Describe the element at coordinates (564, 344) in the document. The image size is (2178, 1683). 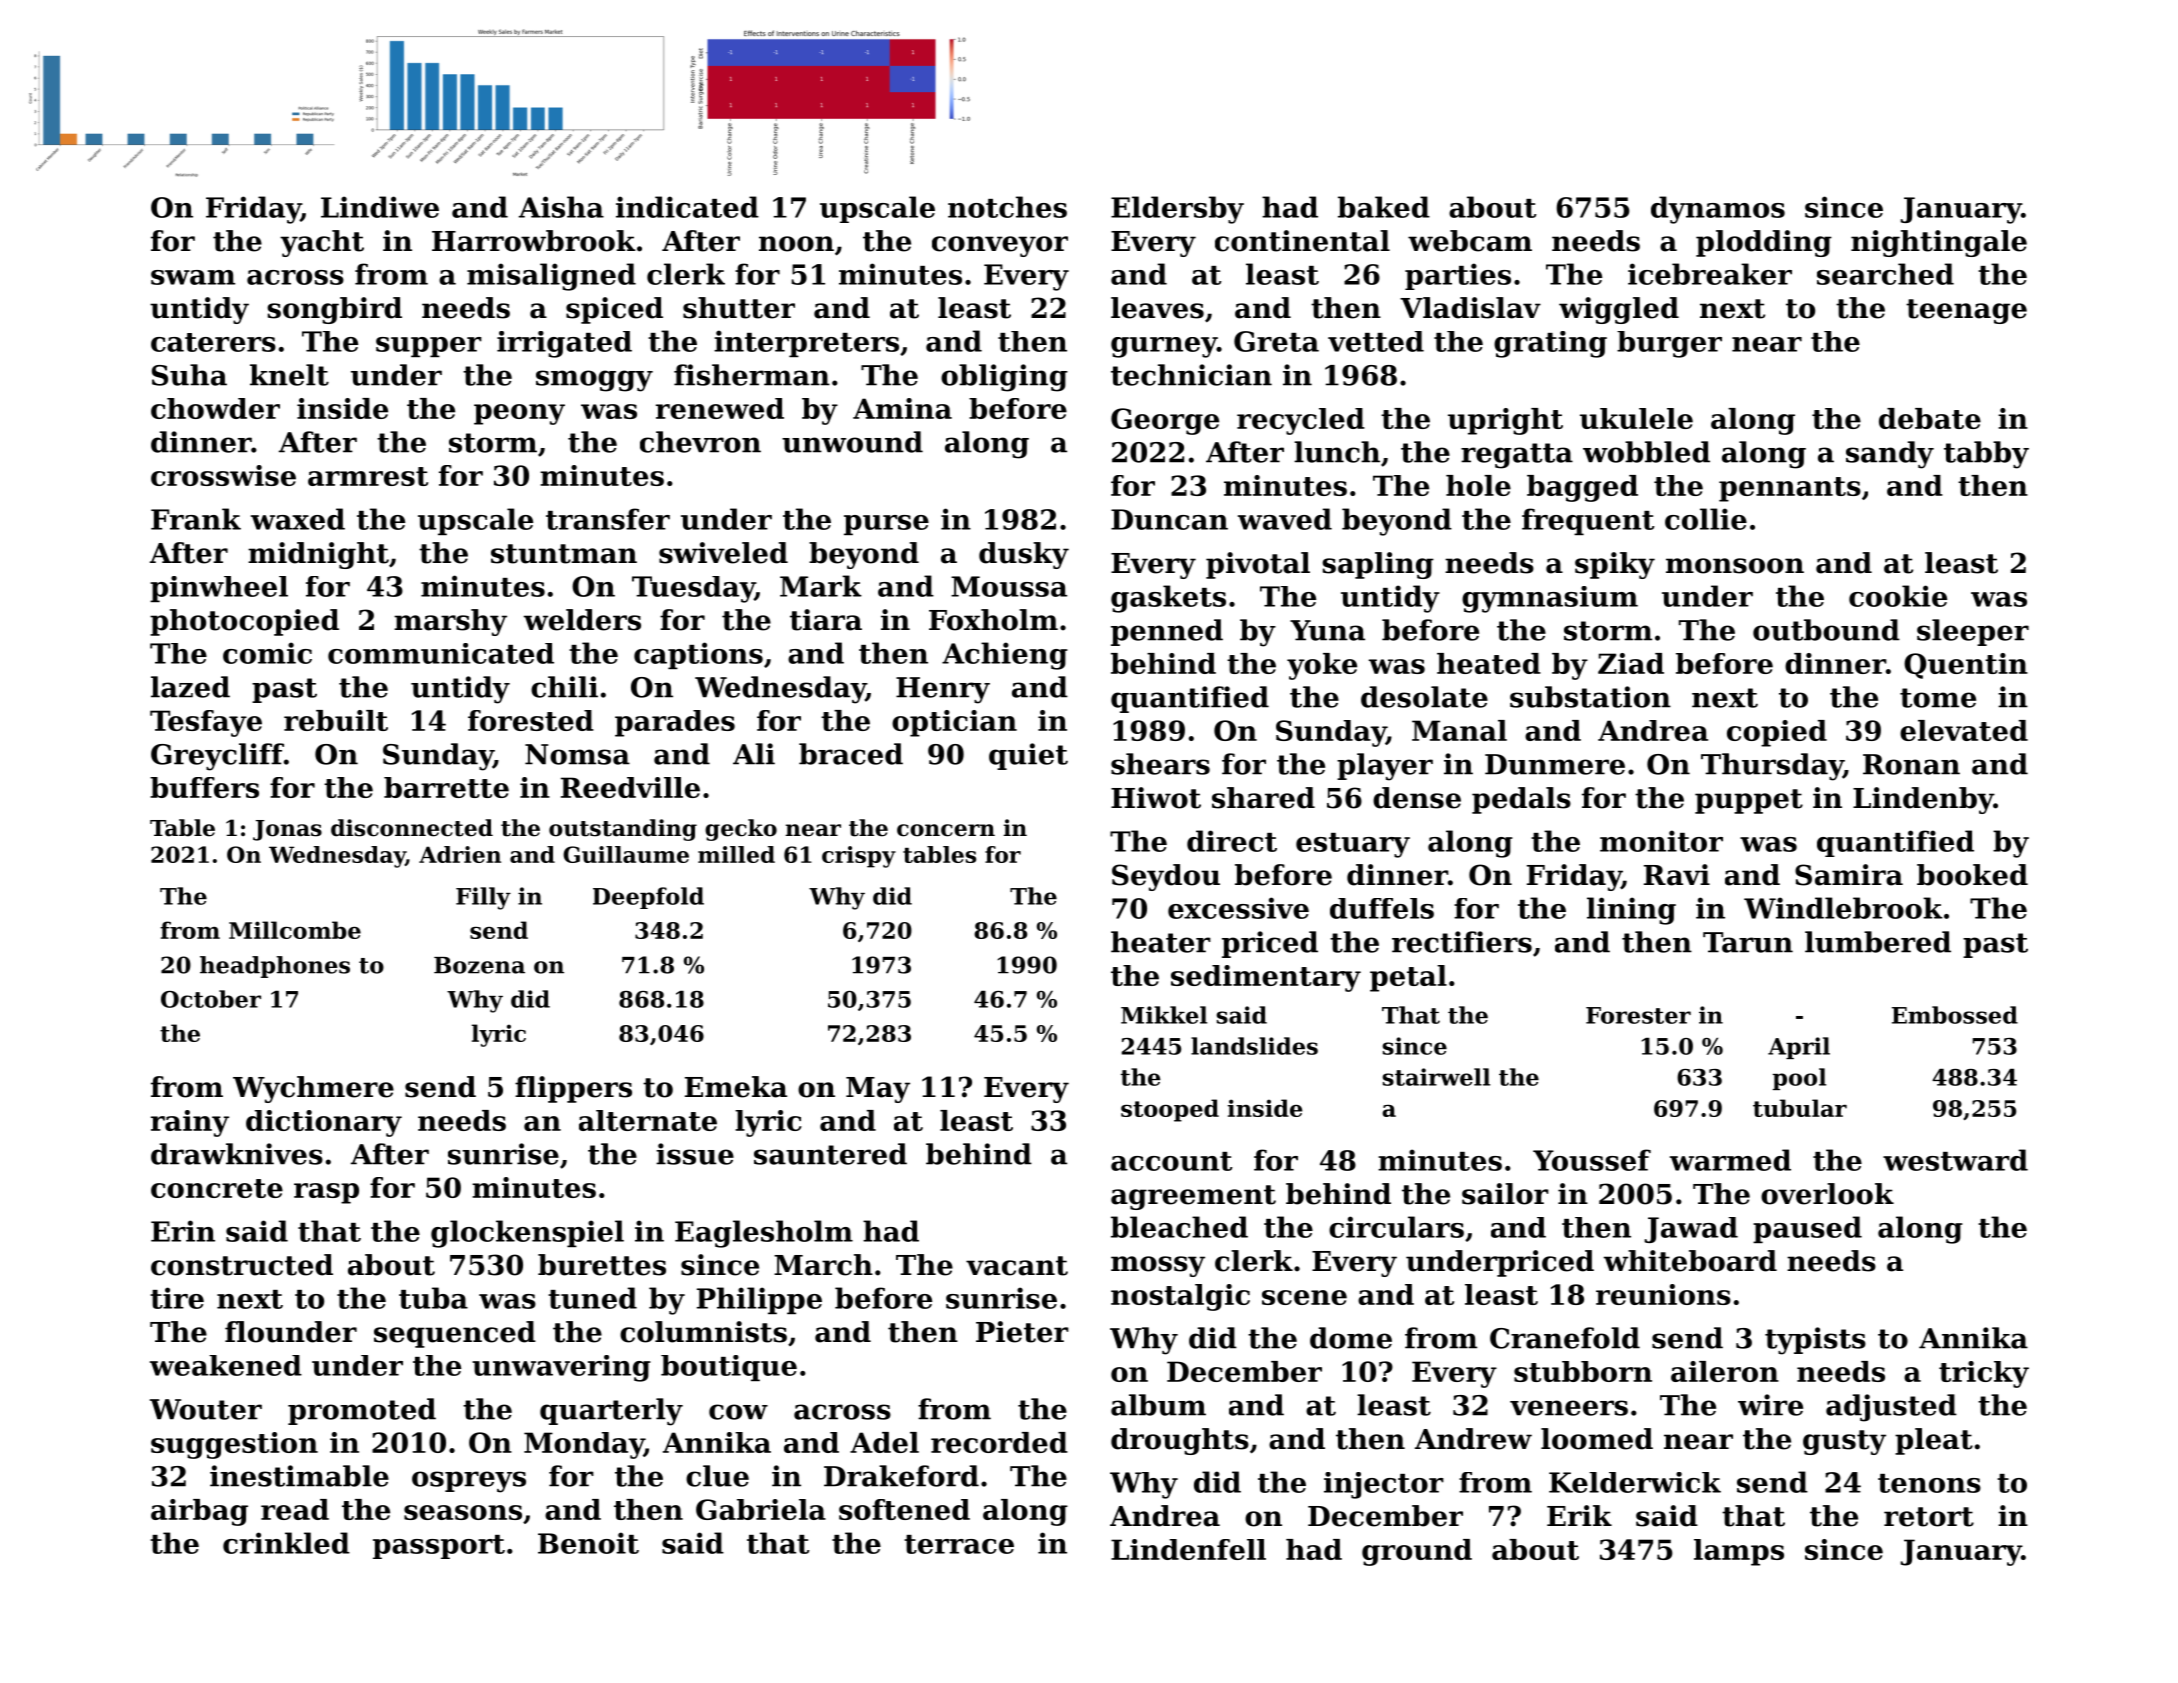
I see `irrigated` at that location.
